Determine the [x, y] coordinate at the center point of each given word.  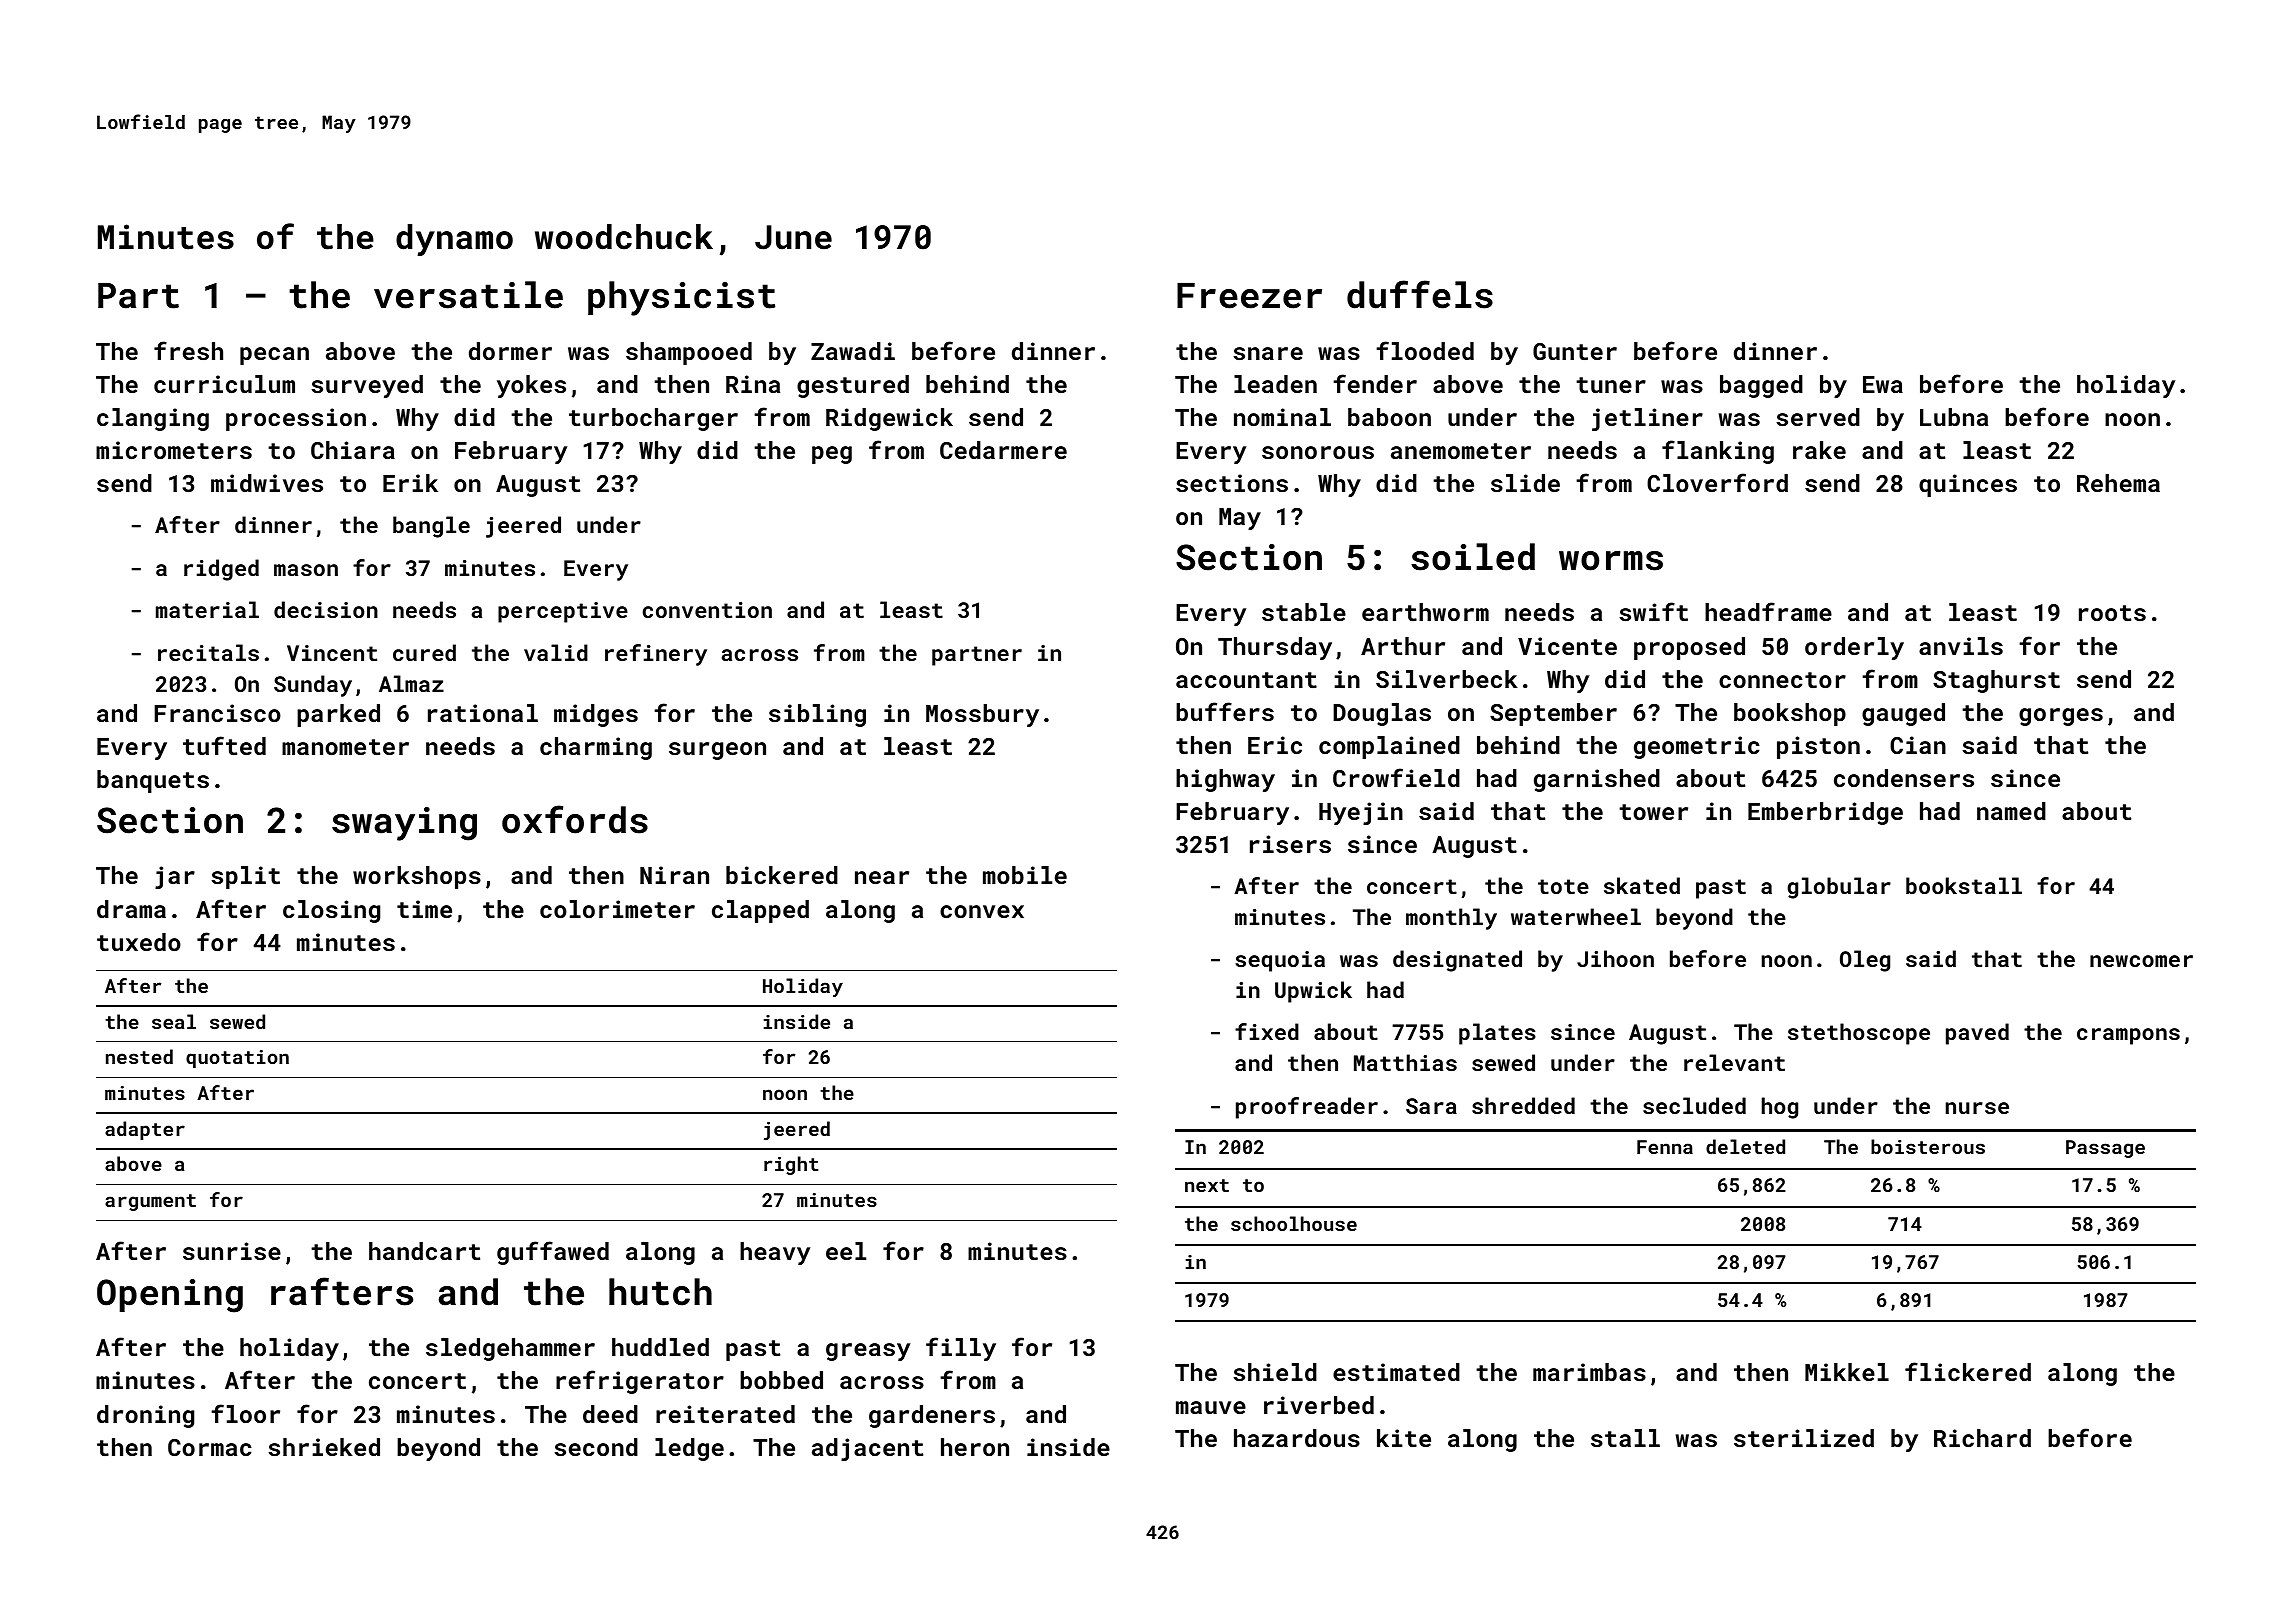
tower [1653, 812]
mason [306, 570]
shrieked [324, 1447]
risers [1290, 844]
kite [1404, 1438]
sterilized [1804, 1438]
